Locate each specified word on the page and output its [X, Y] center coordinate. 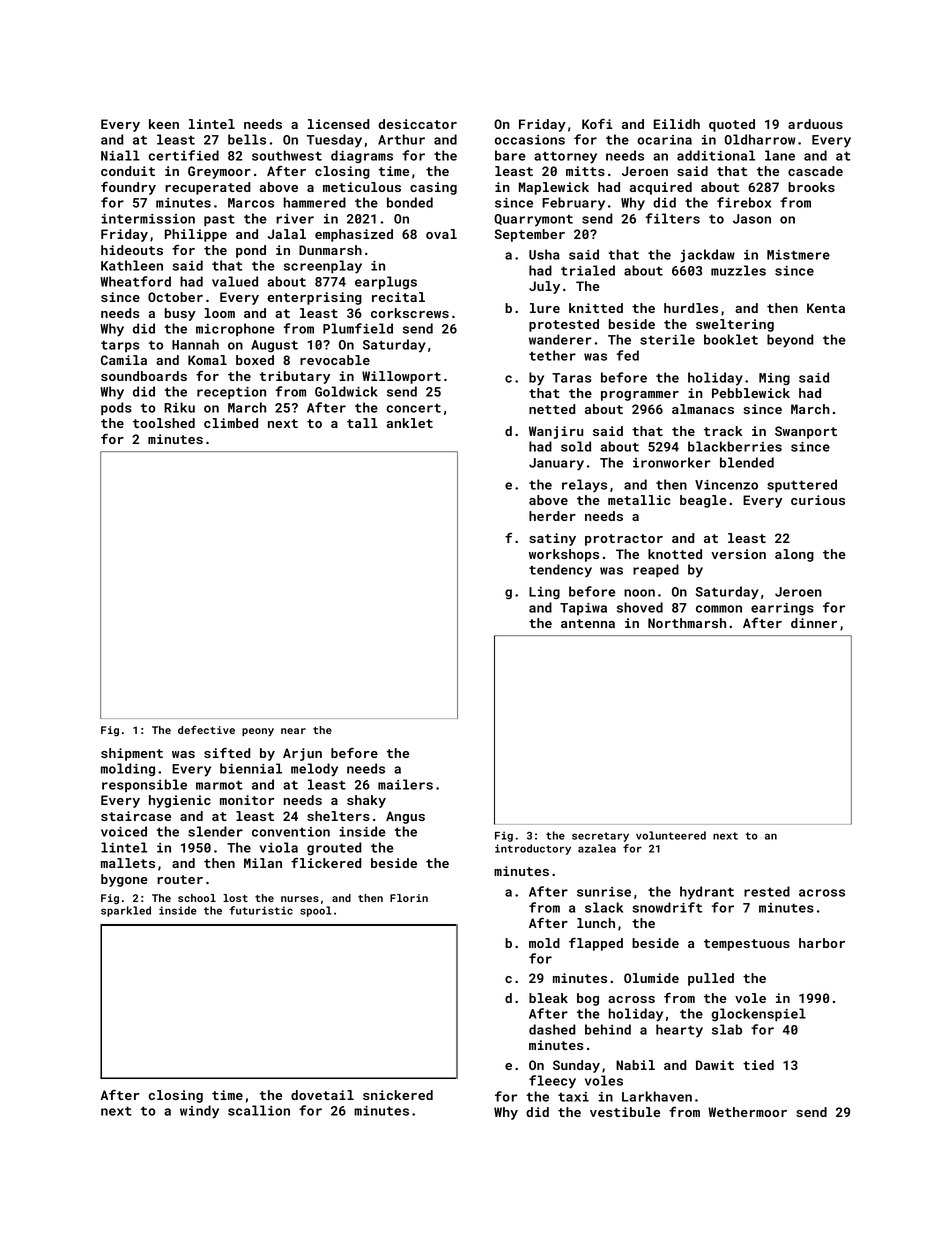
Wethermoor [747, 1112]
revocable [335, 360]
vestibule [625, 1112]
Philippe [196, 235]
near [293, 731]
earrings [782, 609]
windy [199, 1112]
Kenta [826, 308]
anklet [410, 423]
